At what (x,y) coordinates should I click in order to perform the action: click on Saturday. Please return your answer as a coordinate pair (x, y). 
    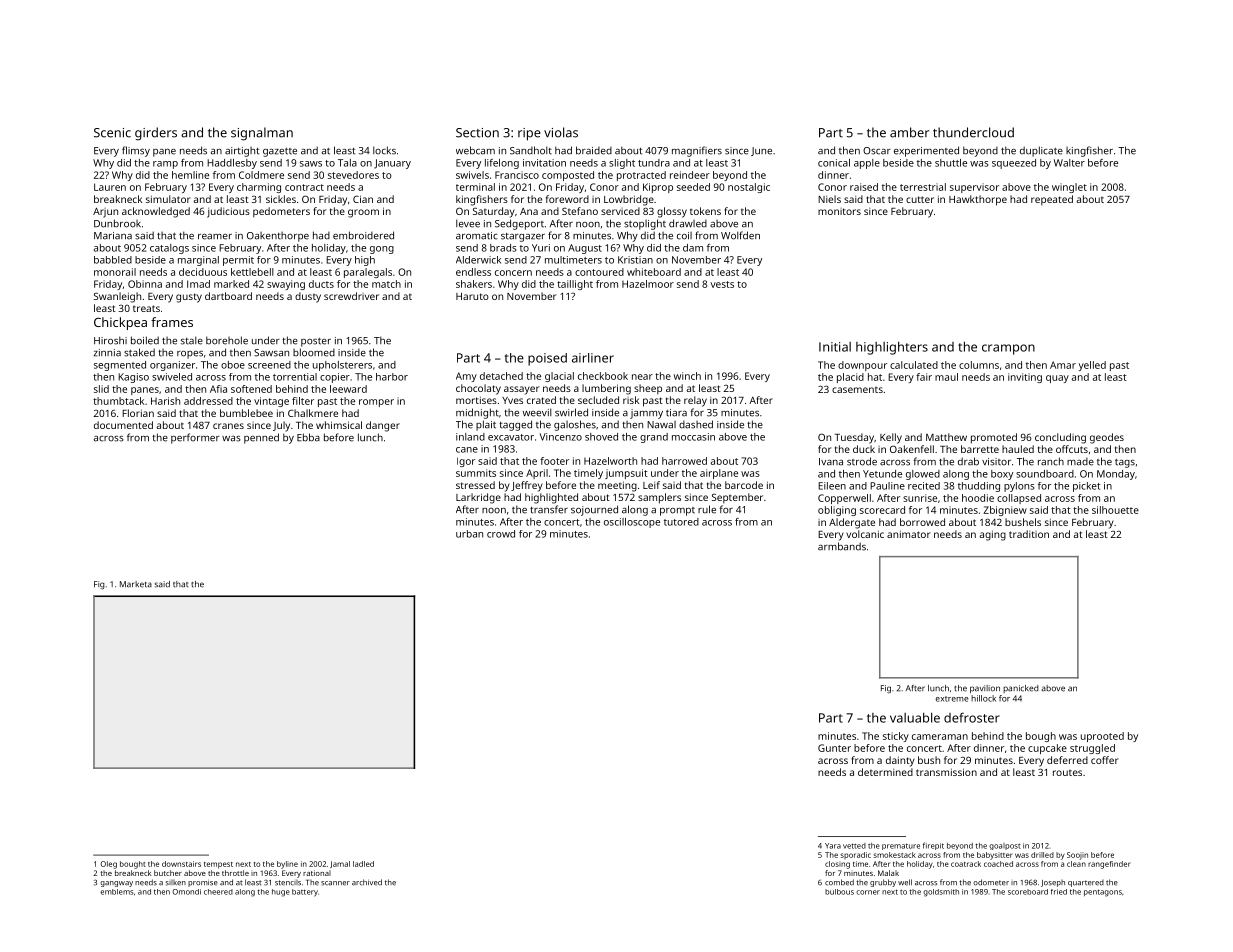
    Looking at the image, I should click on (494, 212).
